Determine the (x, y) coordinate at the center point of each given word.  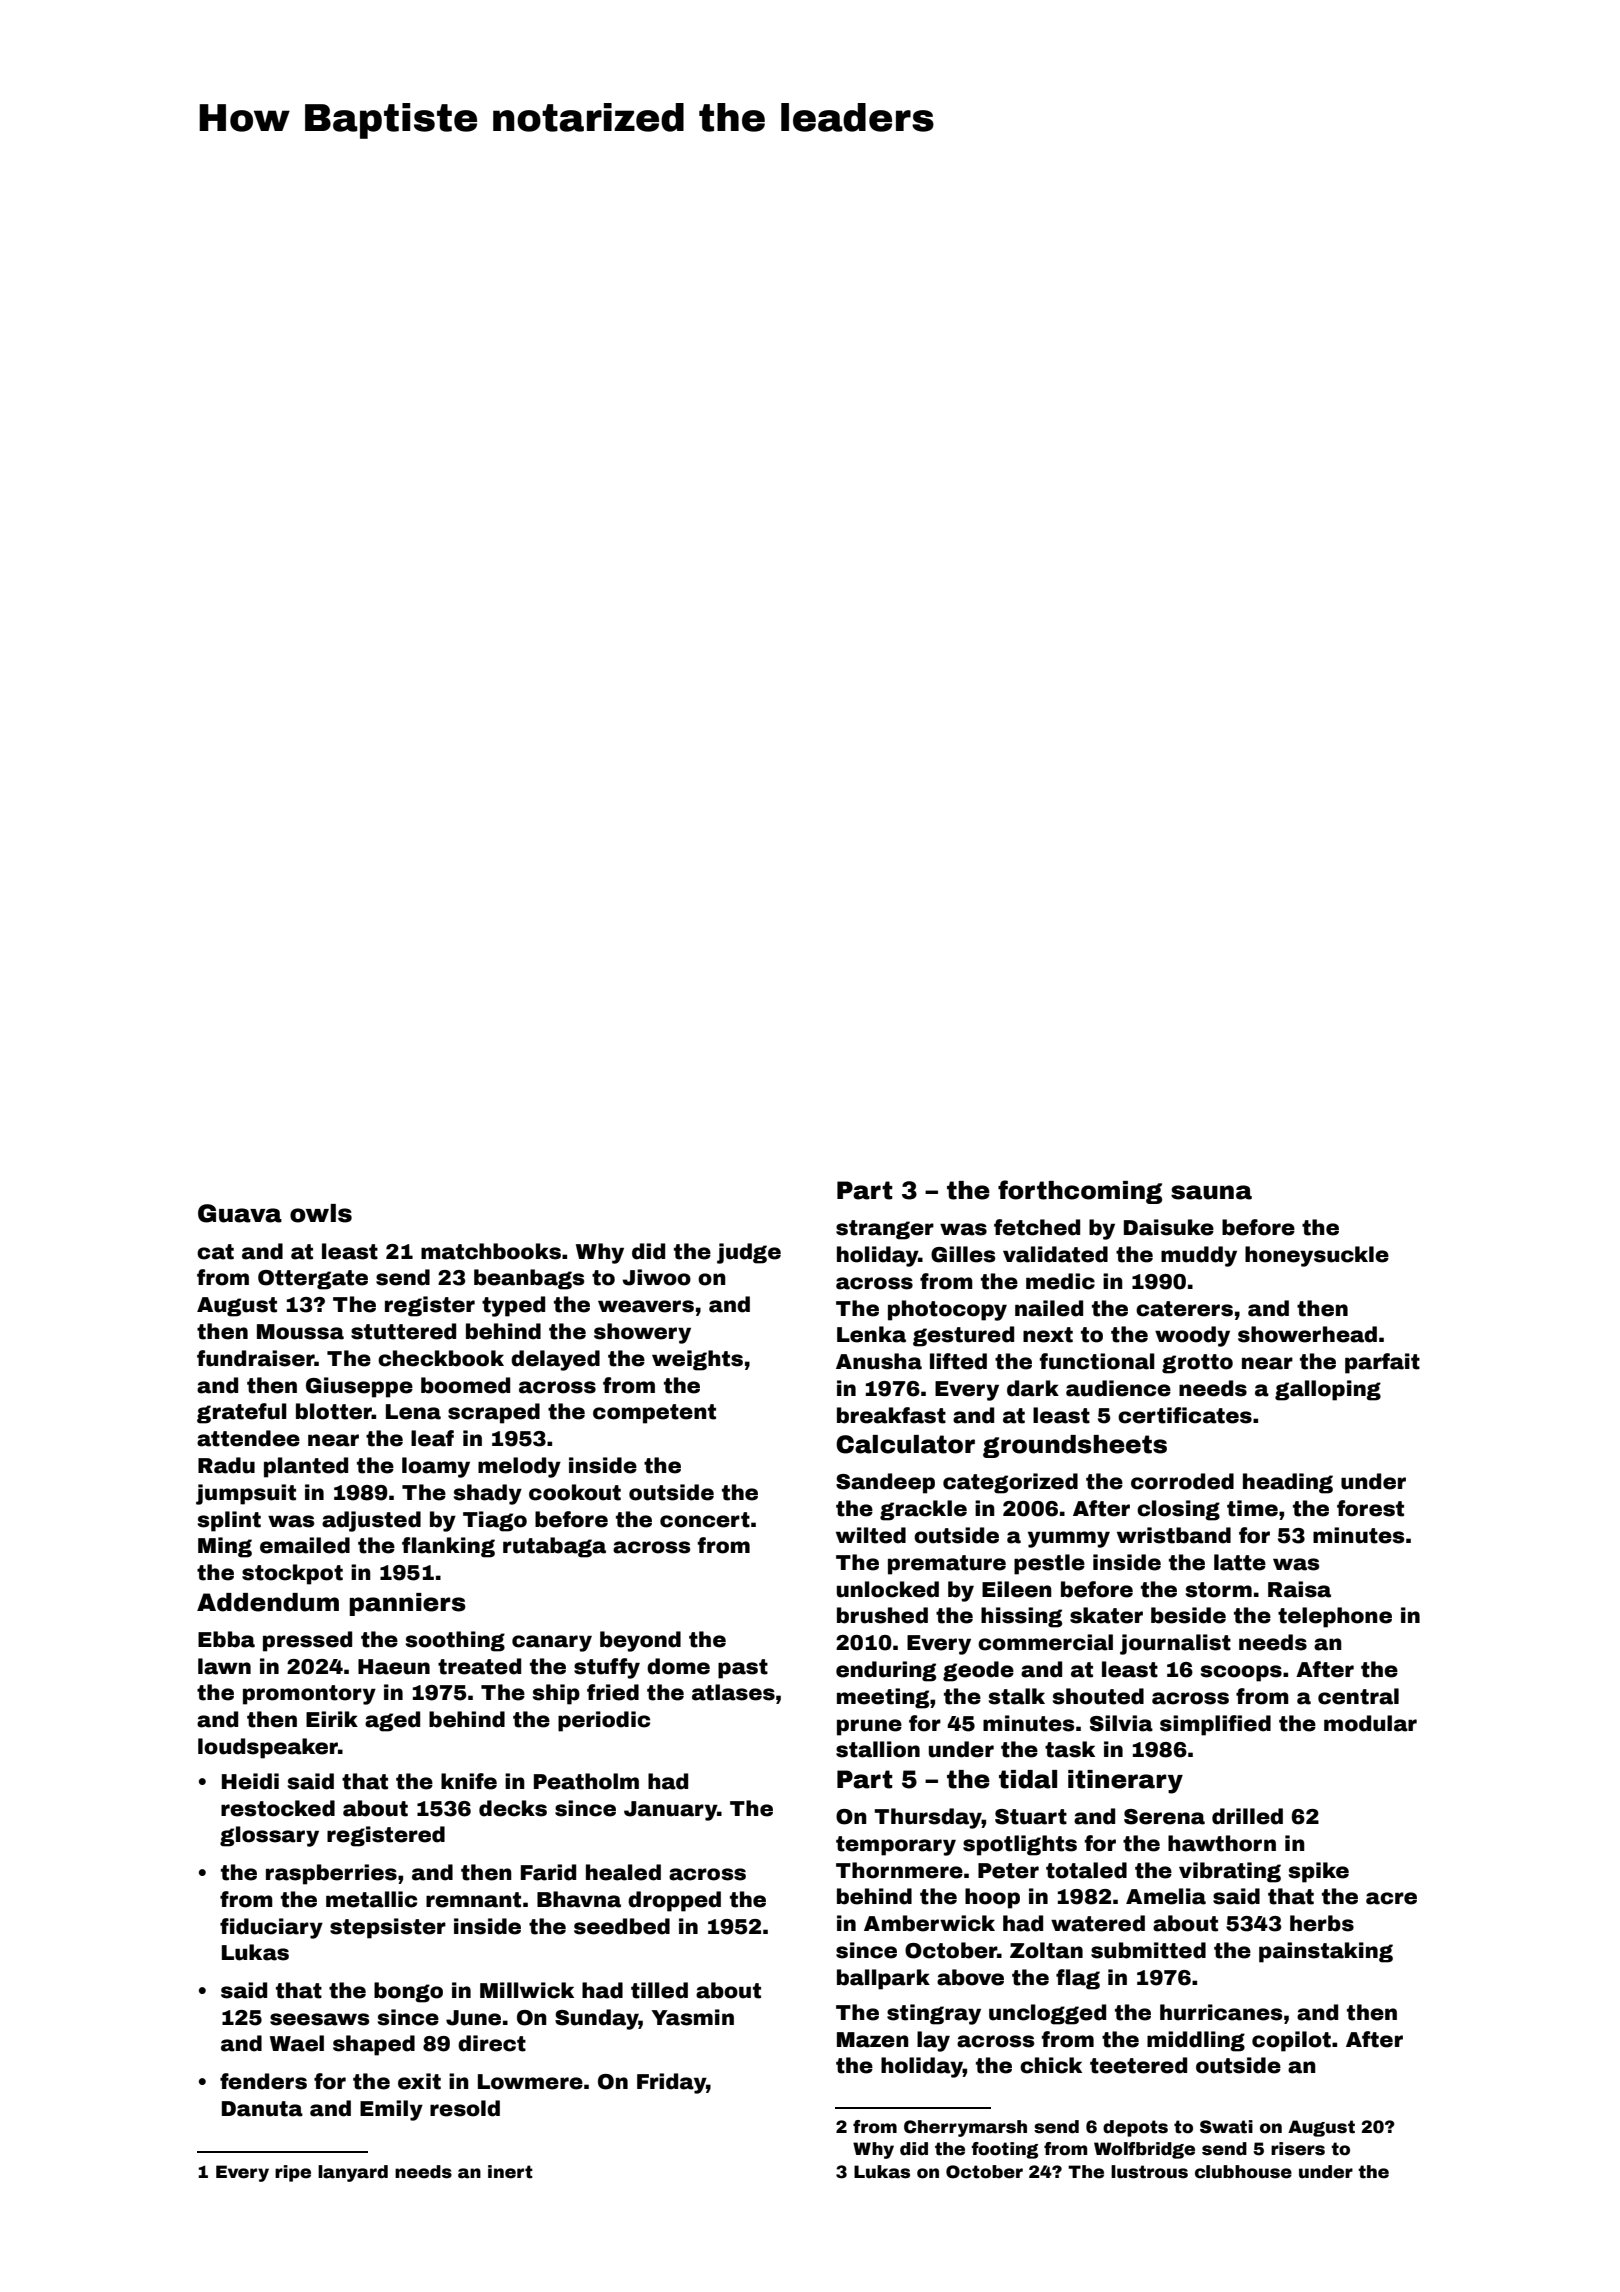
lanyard (353, 2173)
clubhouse (1243, 2172)
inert (510, 2172)
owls (321, 1213)
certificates (1185, 1415)
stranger (885, 1230)
